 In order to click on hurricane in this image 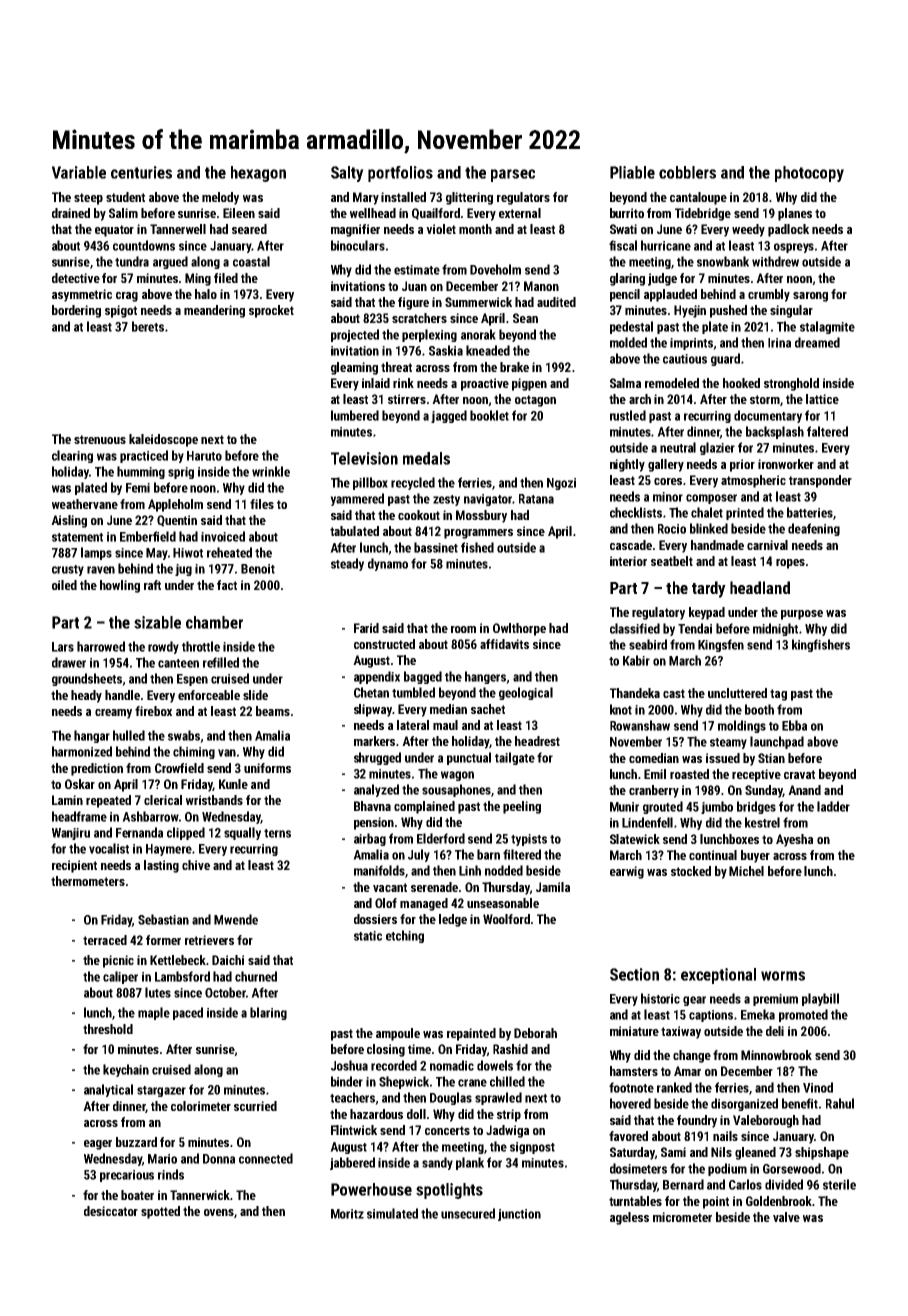, I will do `click(666, 245)`.
